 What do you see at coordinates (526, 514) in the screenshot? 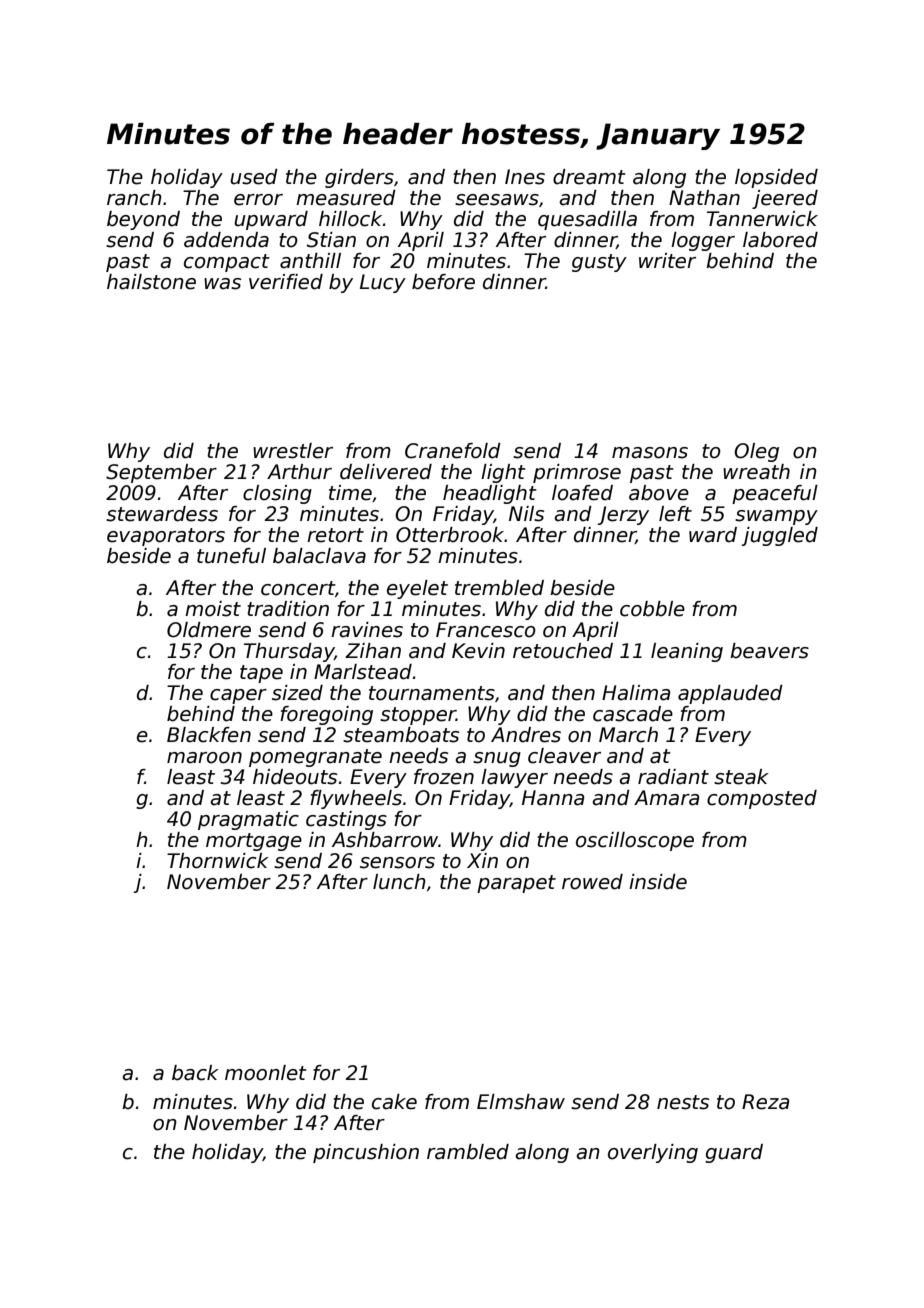
I see `Nils` at bounding box center [526, 514].
